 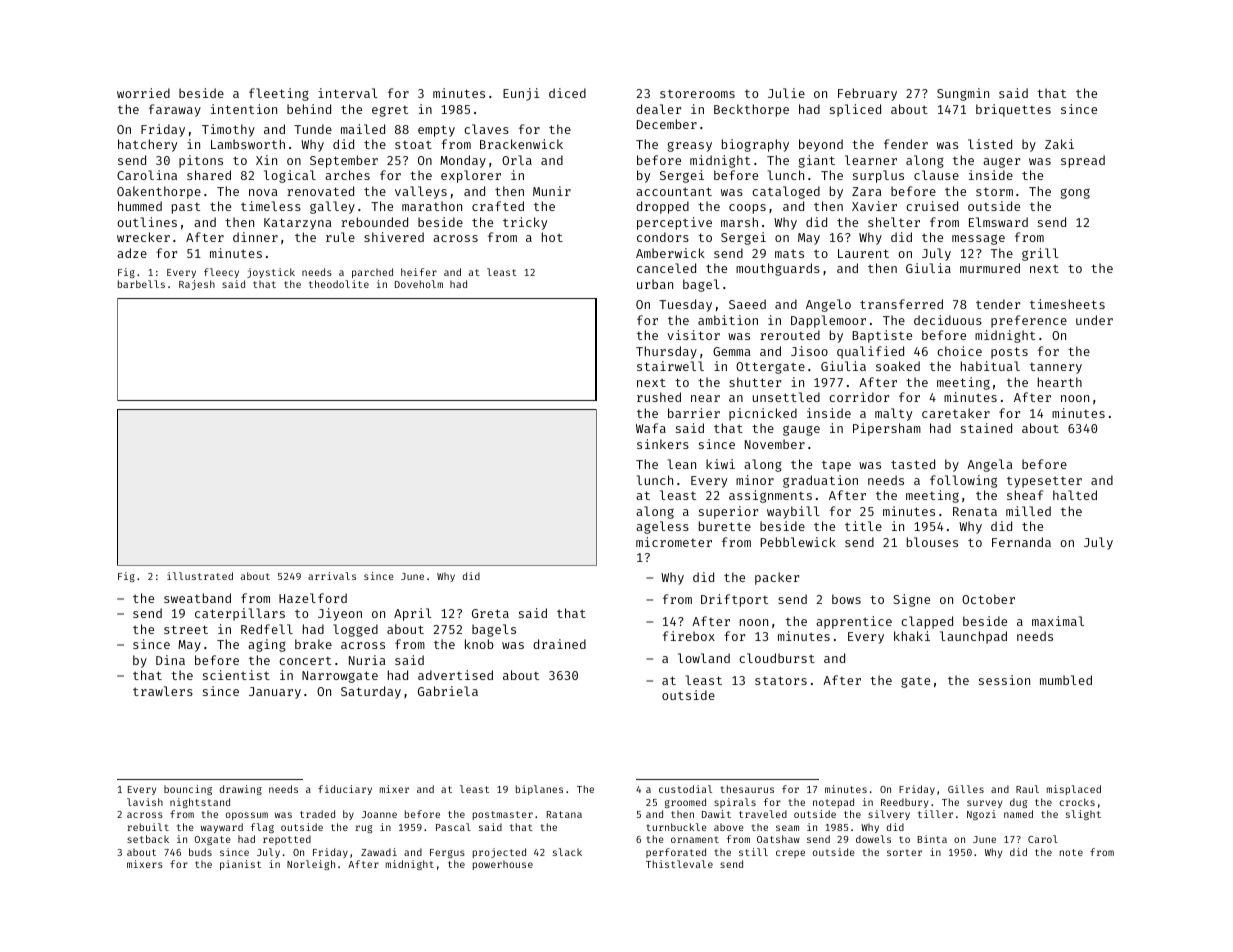 I want to click on sorter, so click(x=904, y=852).
